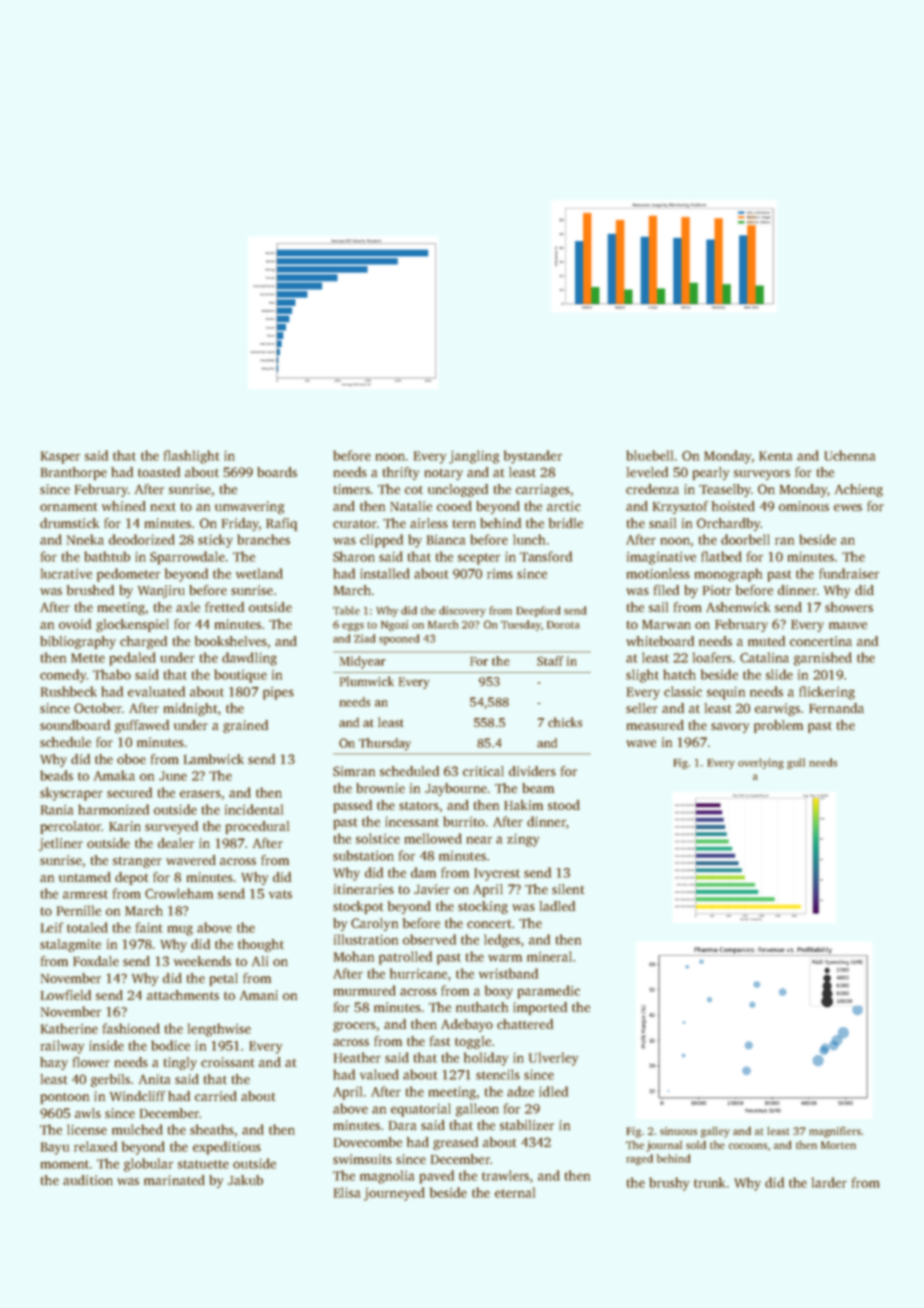  Describe the element at coordinates (88, 1180) in the document. I see `audition` at that location.
